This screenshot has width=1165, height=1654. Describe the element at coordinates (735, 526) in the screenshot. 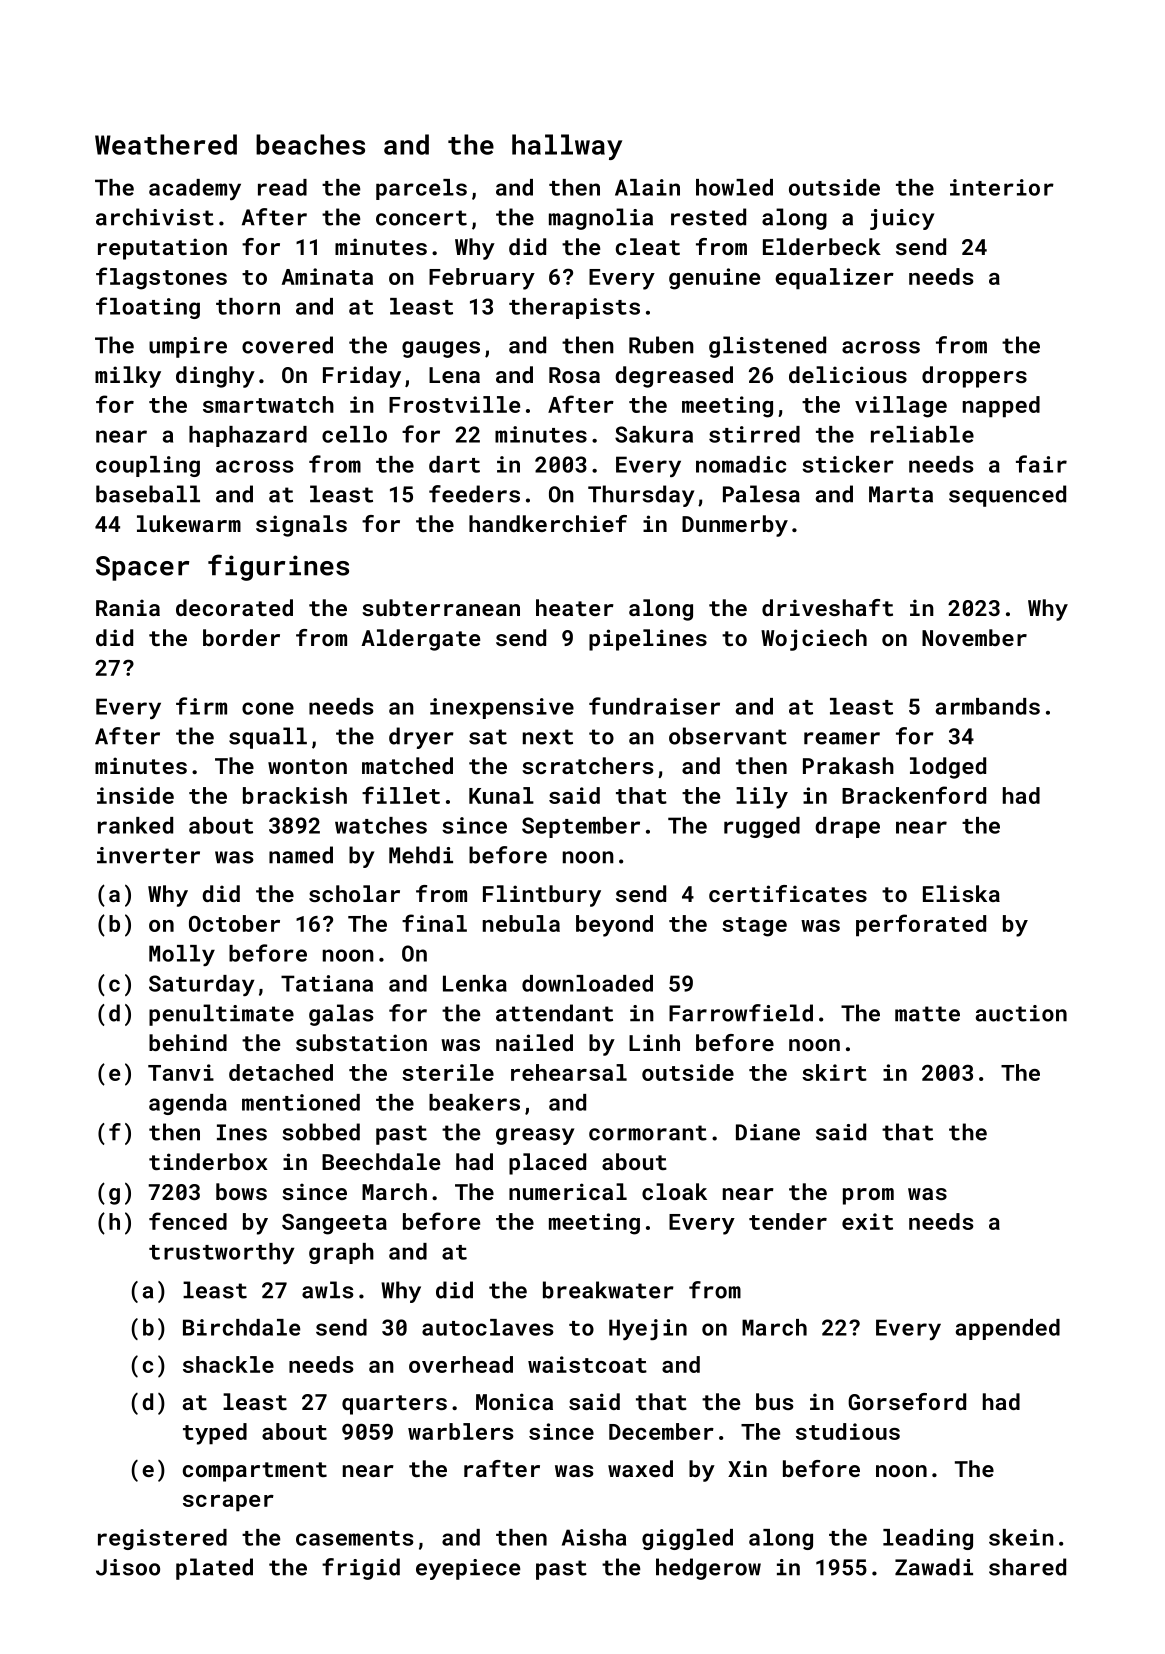

I see `Dunmerby` at that location.
